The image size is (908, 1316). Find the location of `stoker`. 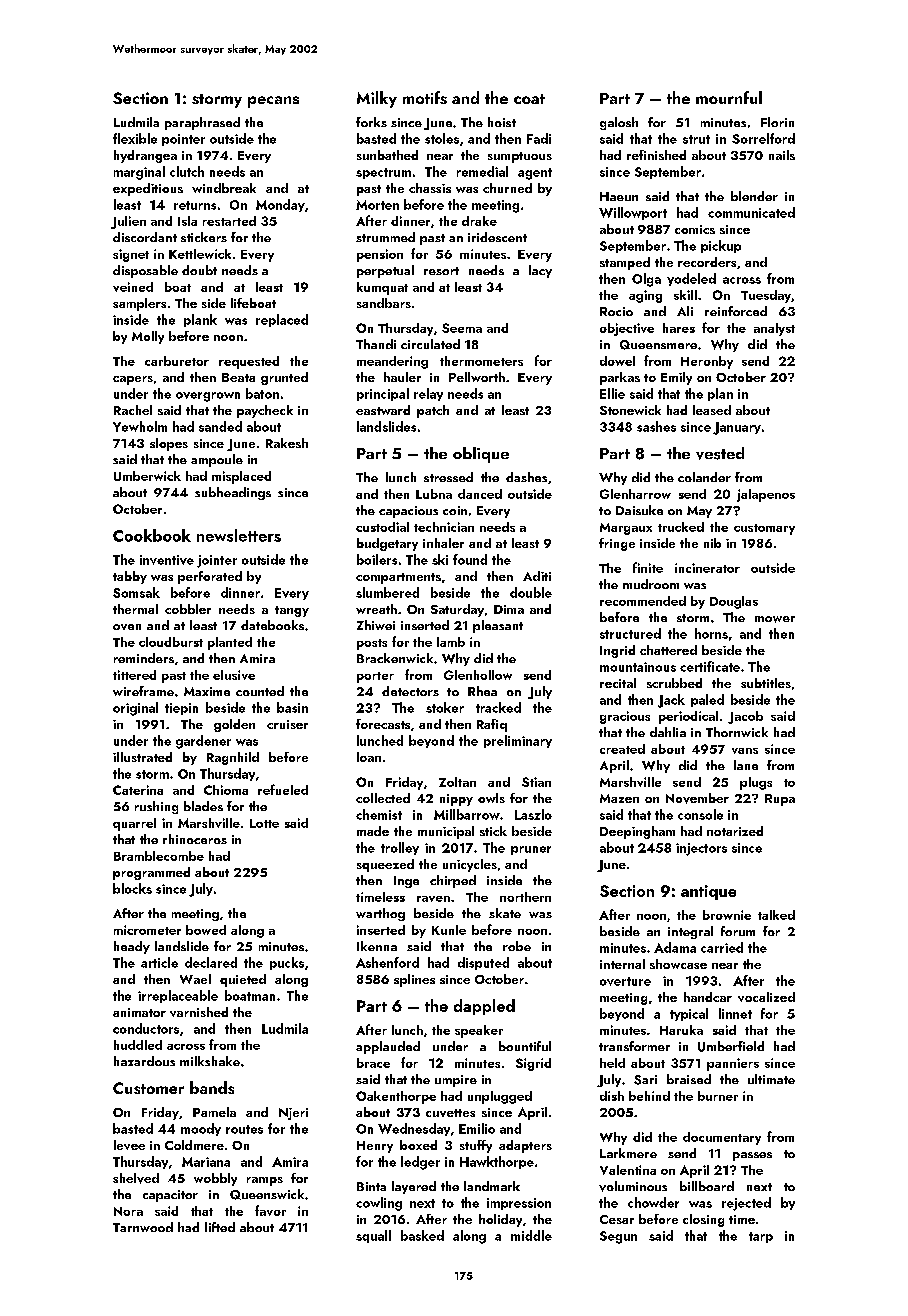

stoker is located at coordinates (445, 707).
